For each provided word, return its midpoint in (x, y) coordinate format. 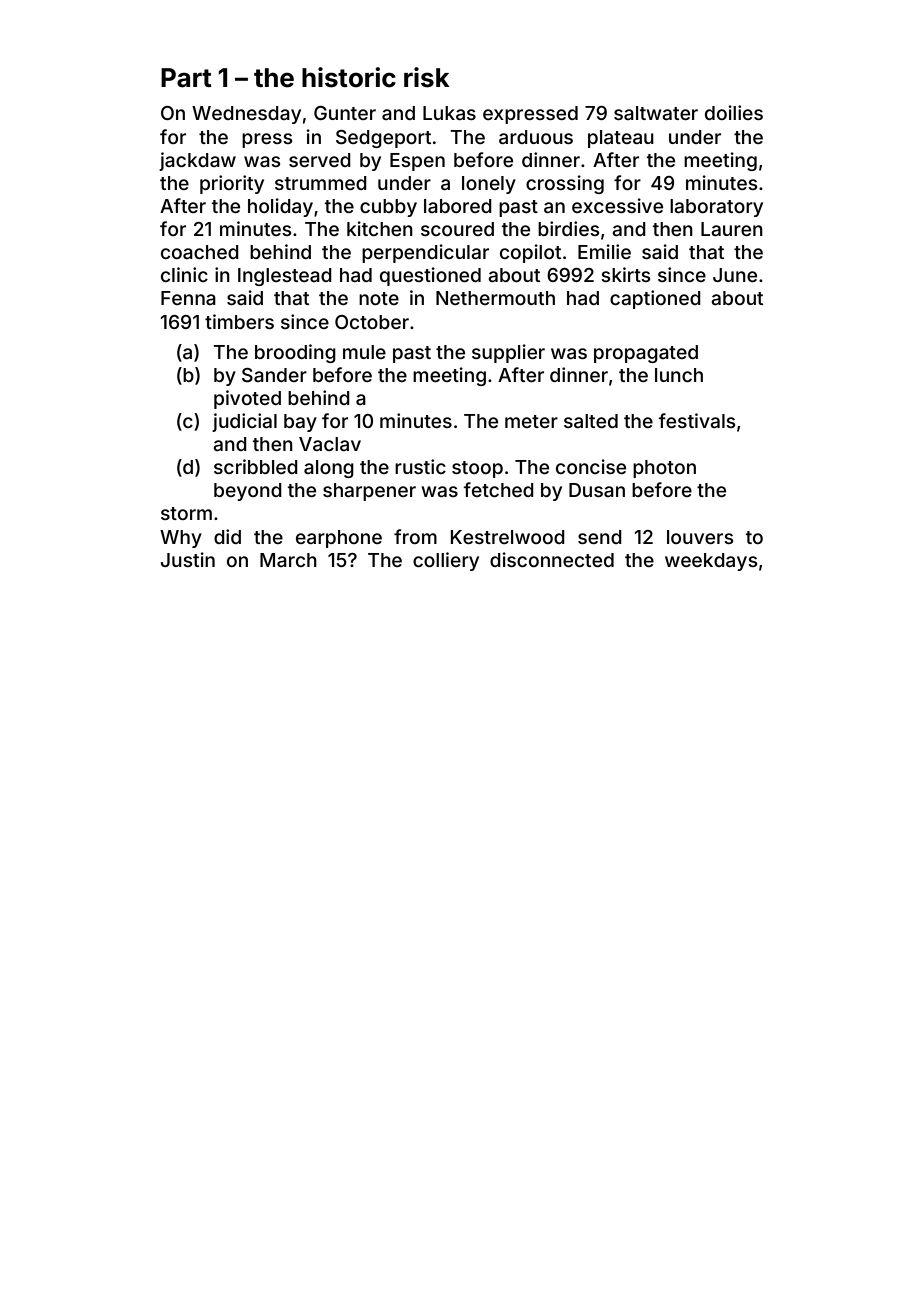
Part (186, 78)
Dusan (597, 490)
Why (181, 539)
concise (591, 466)
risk (427, 77)
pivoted (247, 399)
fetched (499, 489)
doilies (734, 112)
